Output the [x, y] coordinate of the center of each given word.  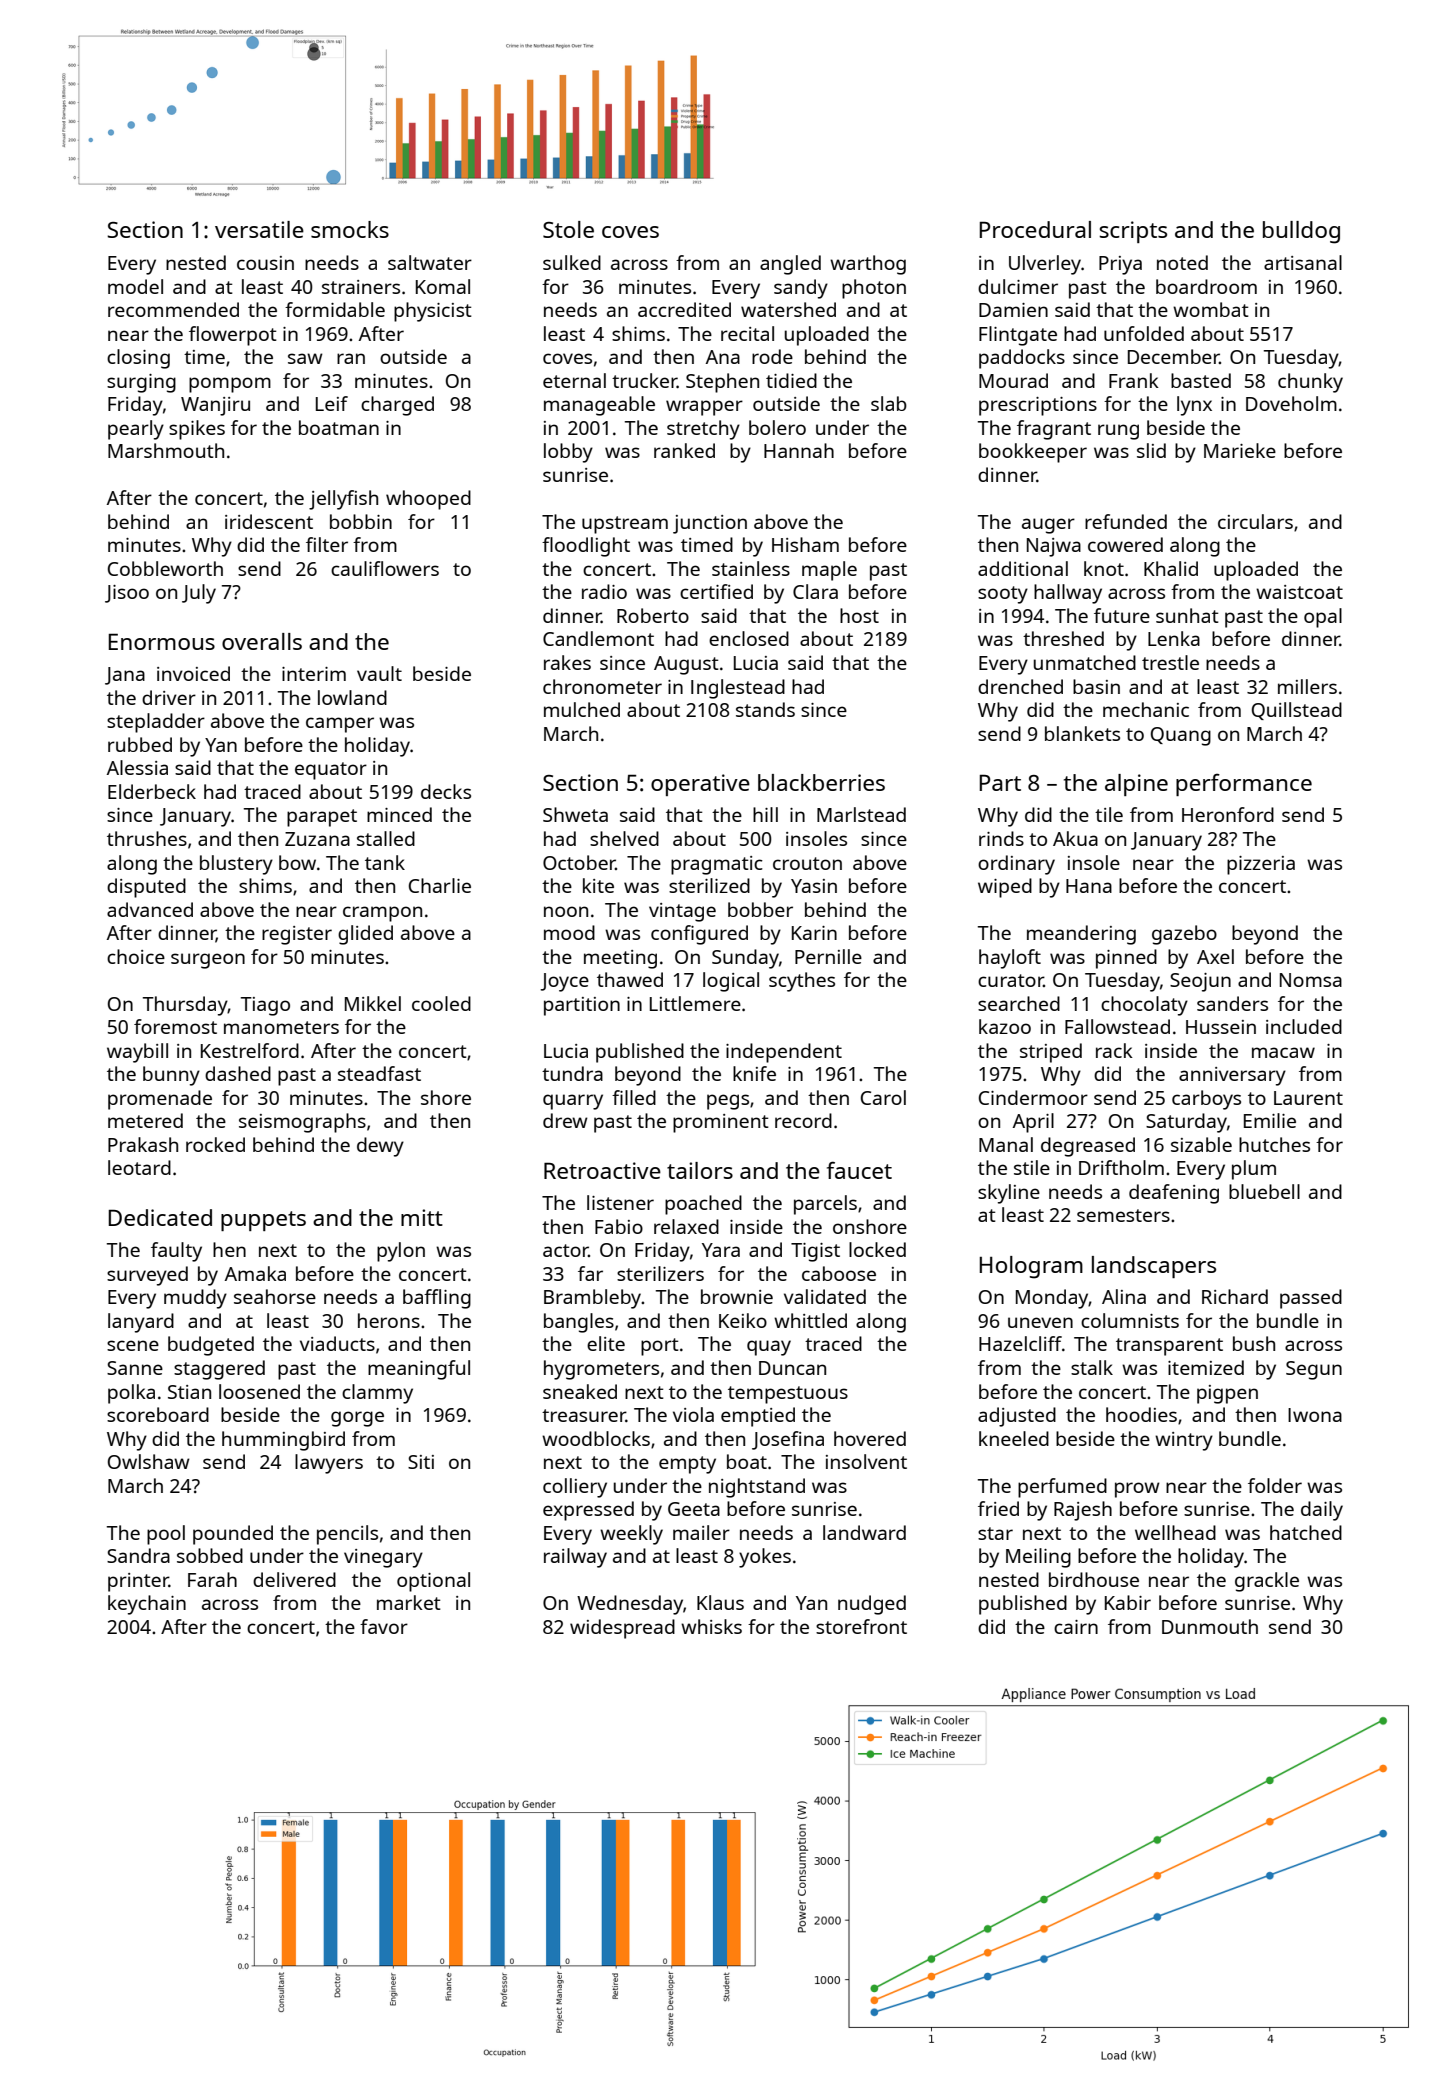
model [135, 286]
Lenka [1174, 638]
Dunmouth [1210, 1626]
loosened [259, 1391]
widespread [622, 1629]
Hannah [799, 450]
